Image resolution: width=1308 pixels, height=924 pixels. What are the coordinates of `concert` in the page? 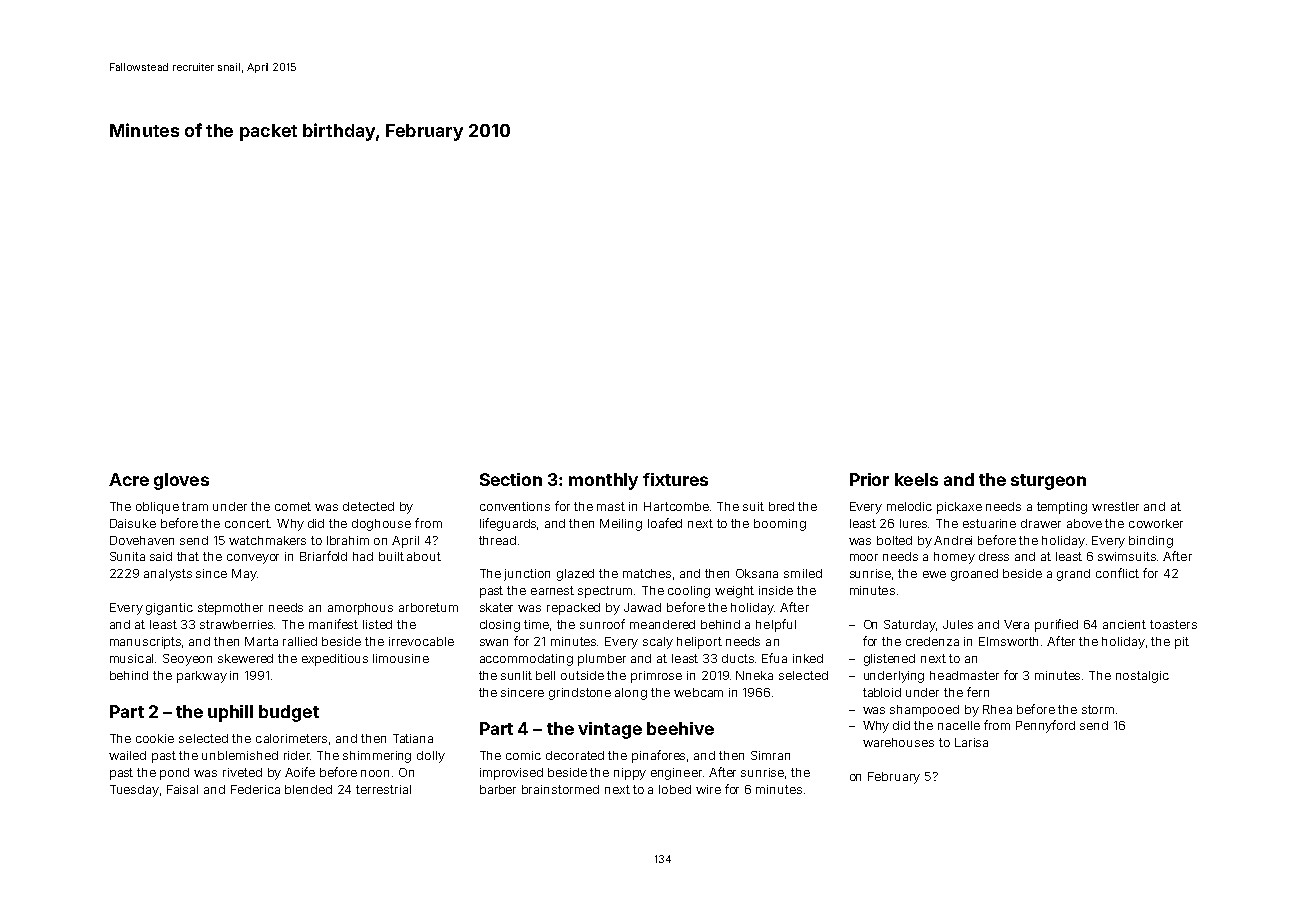 It's located at (247, 523).
